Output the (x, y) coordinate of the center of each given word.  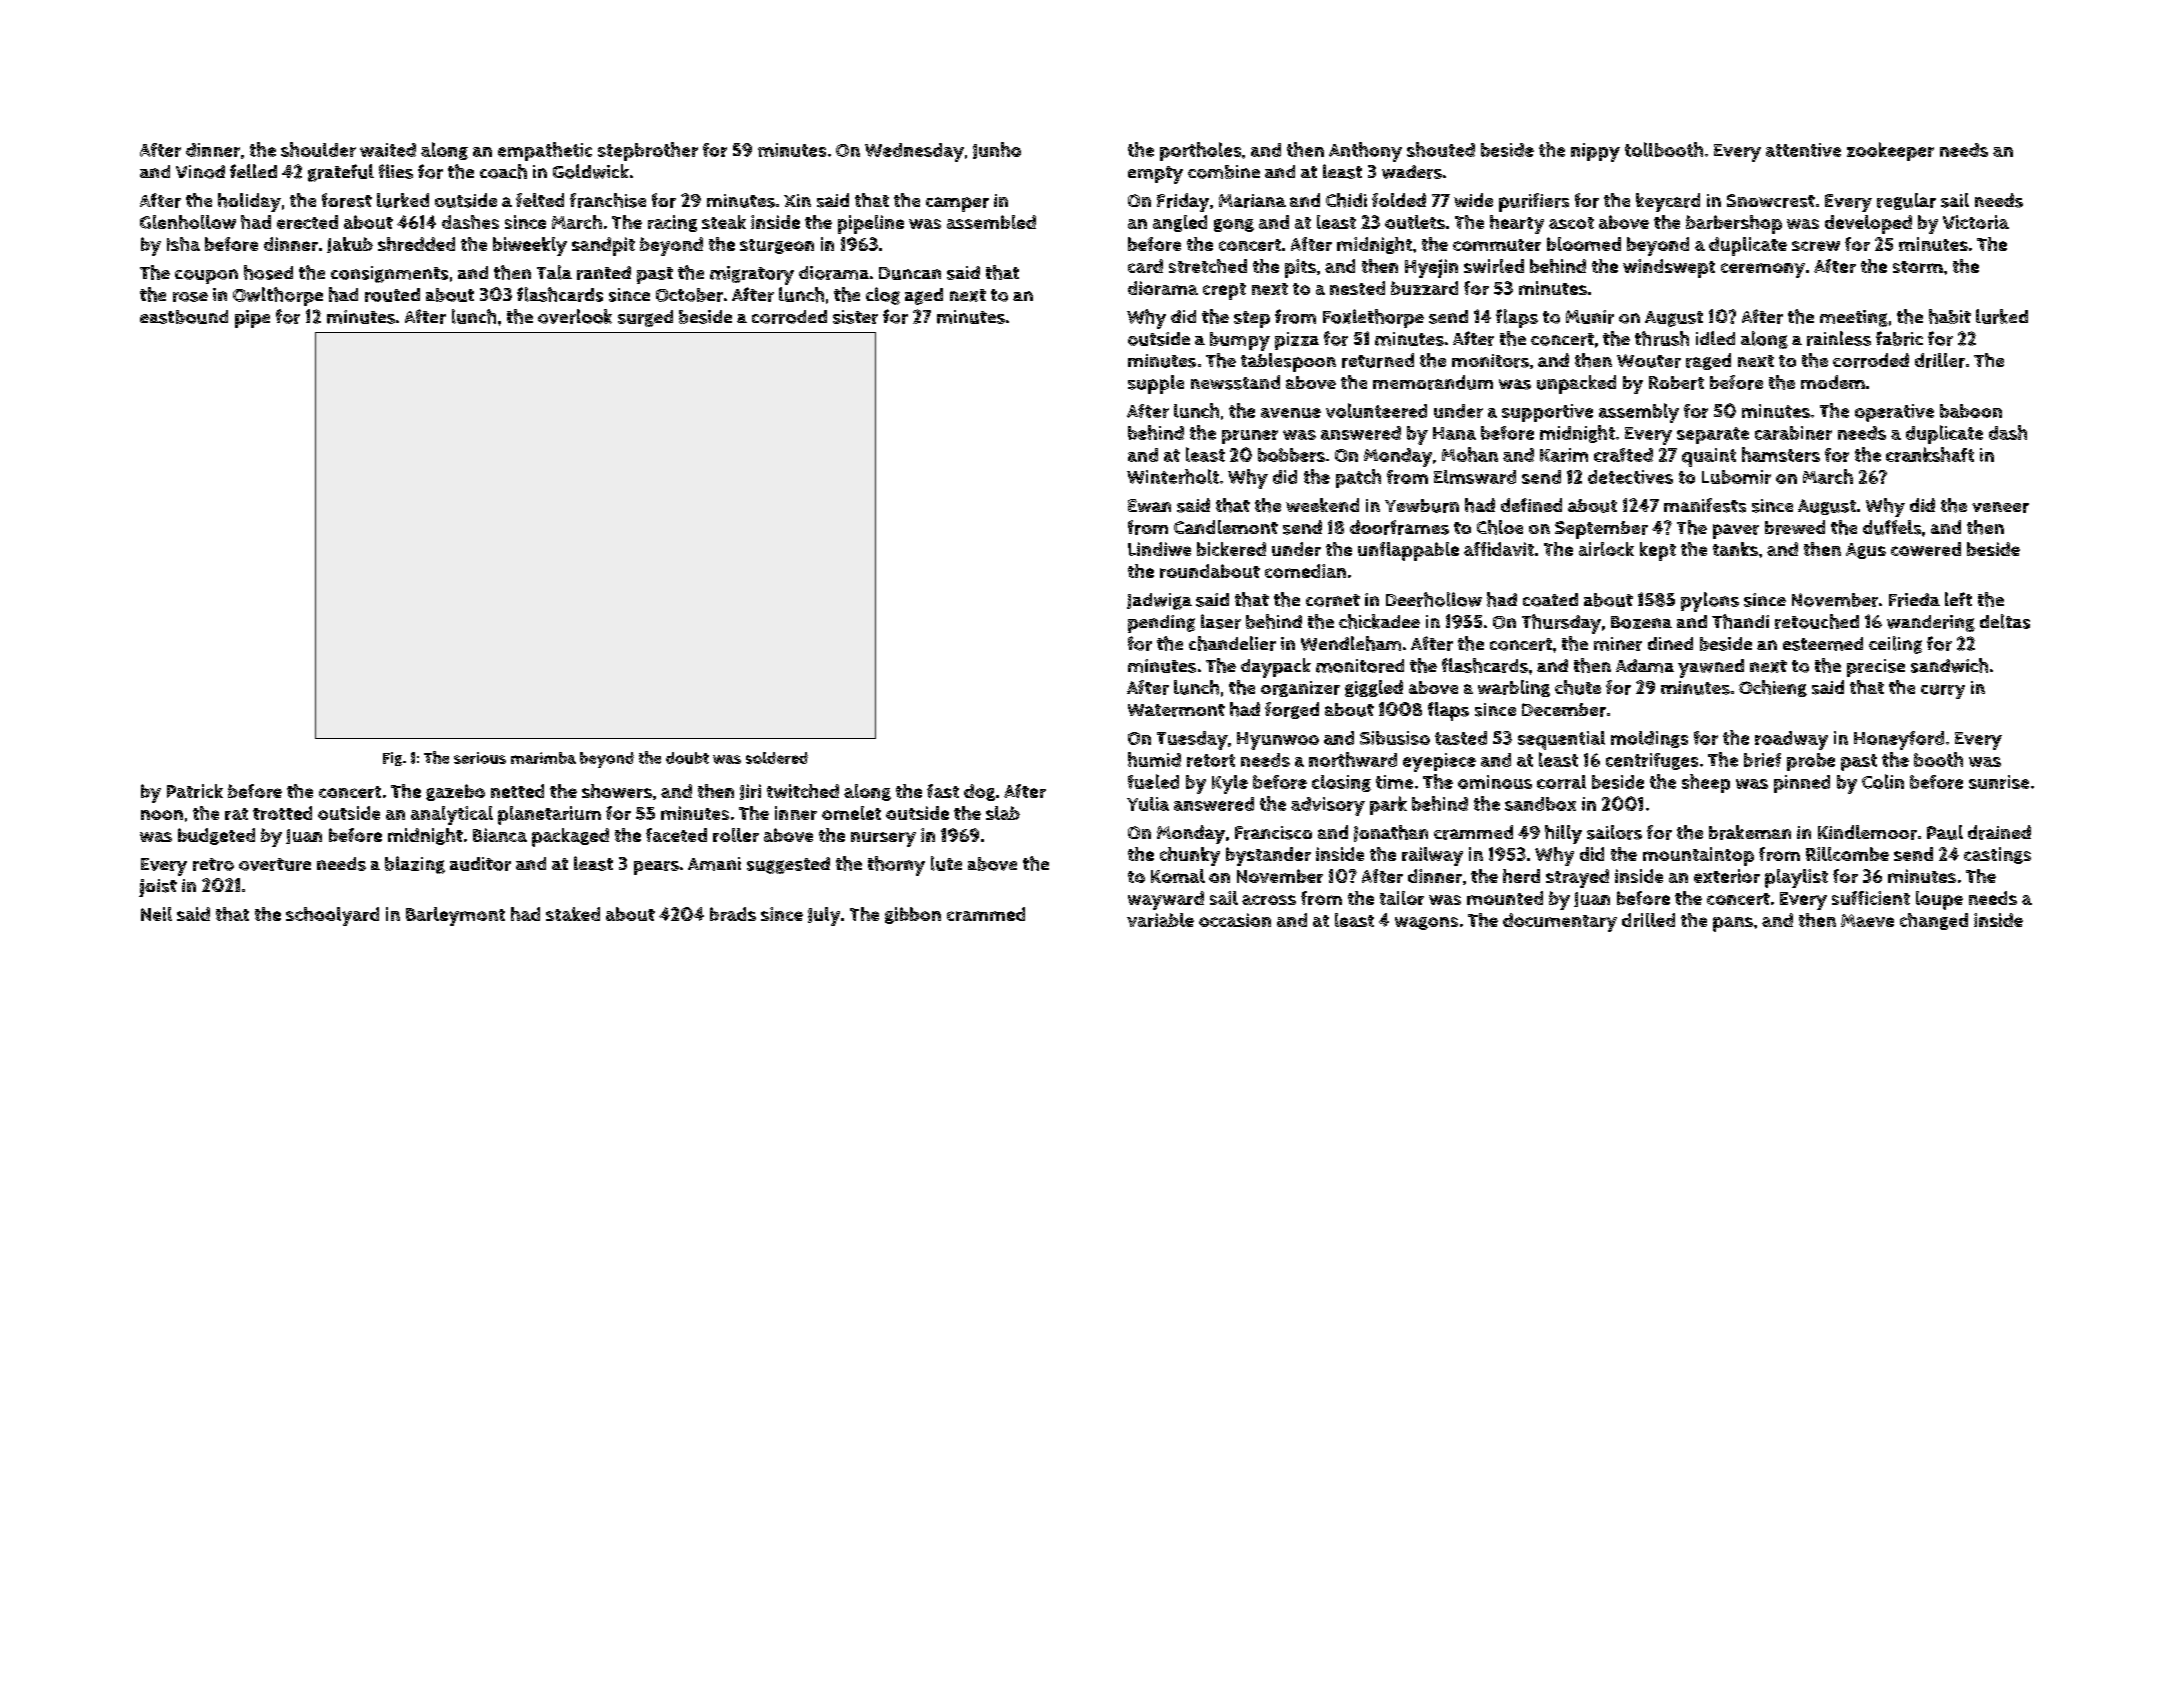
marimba (543, 758)
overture (275, 864)
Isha (183, 244)
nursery (883, 839)
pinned (1802, 784)
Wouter (1649, 361)
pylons (1710, 602)
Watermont (1176, 710)
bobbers (1291, 455)
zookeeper (1890, 151)
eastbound (184, 317)
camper (957, 204)
